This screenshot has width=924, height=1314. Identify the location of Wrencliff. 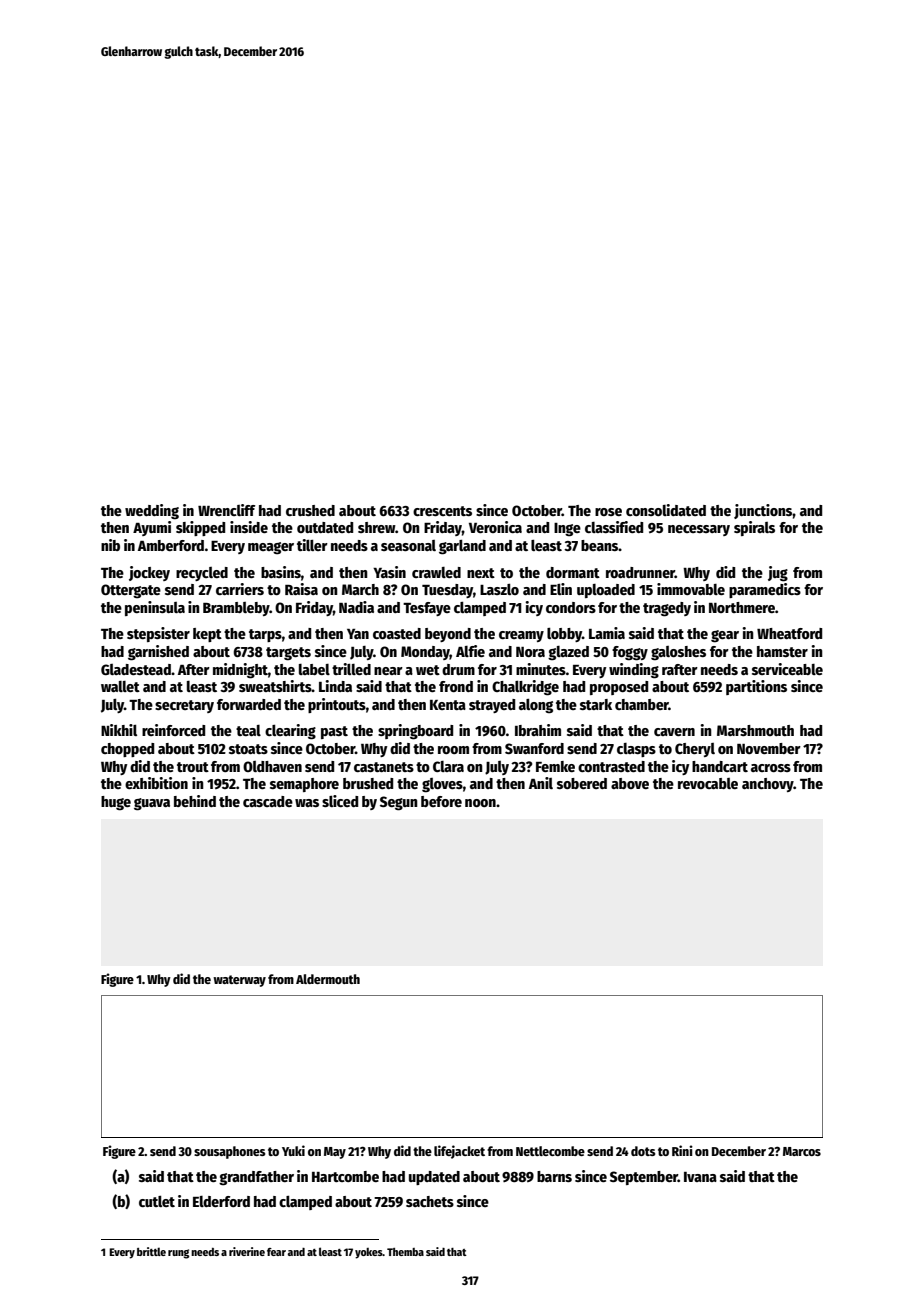
(226, 510).
